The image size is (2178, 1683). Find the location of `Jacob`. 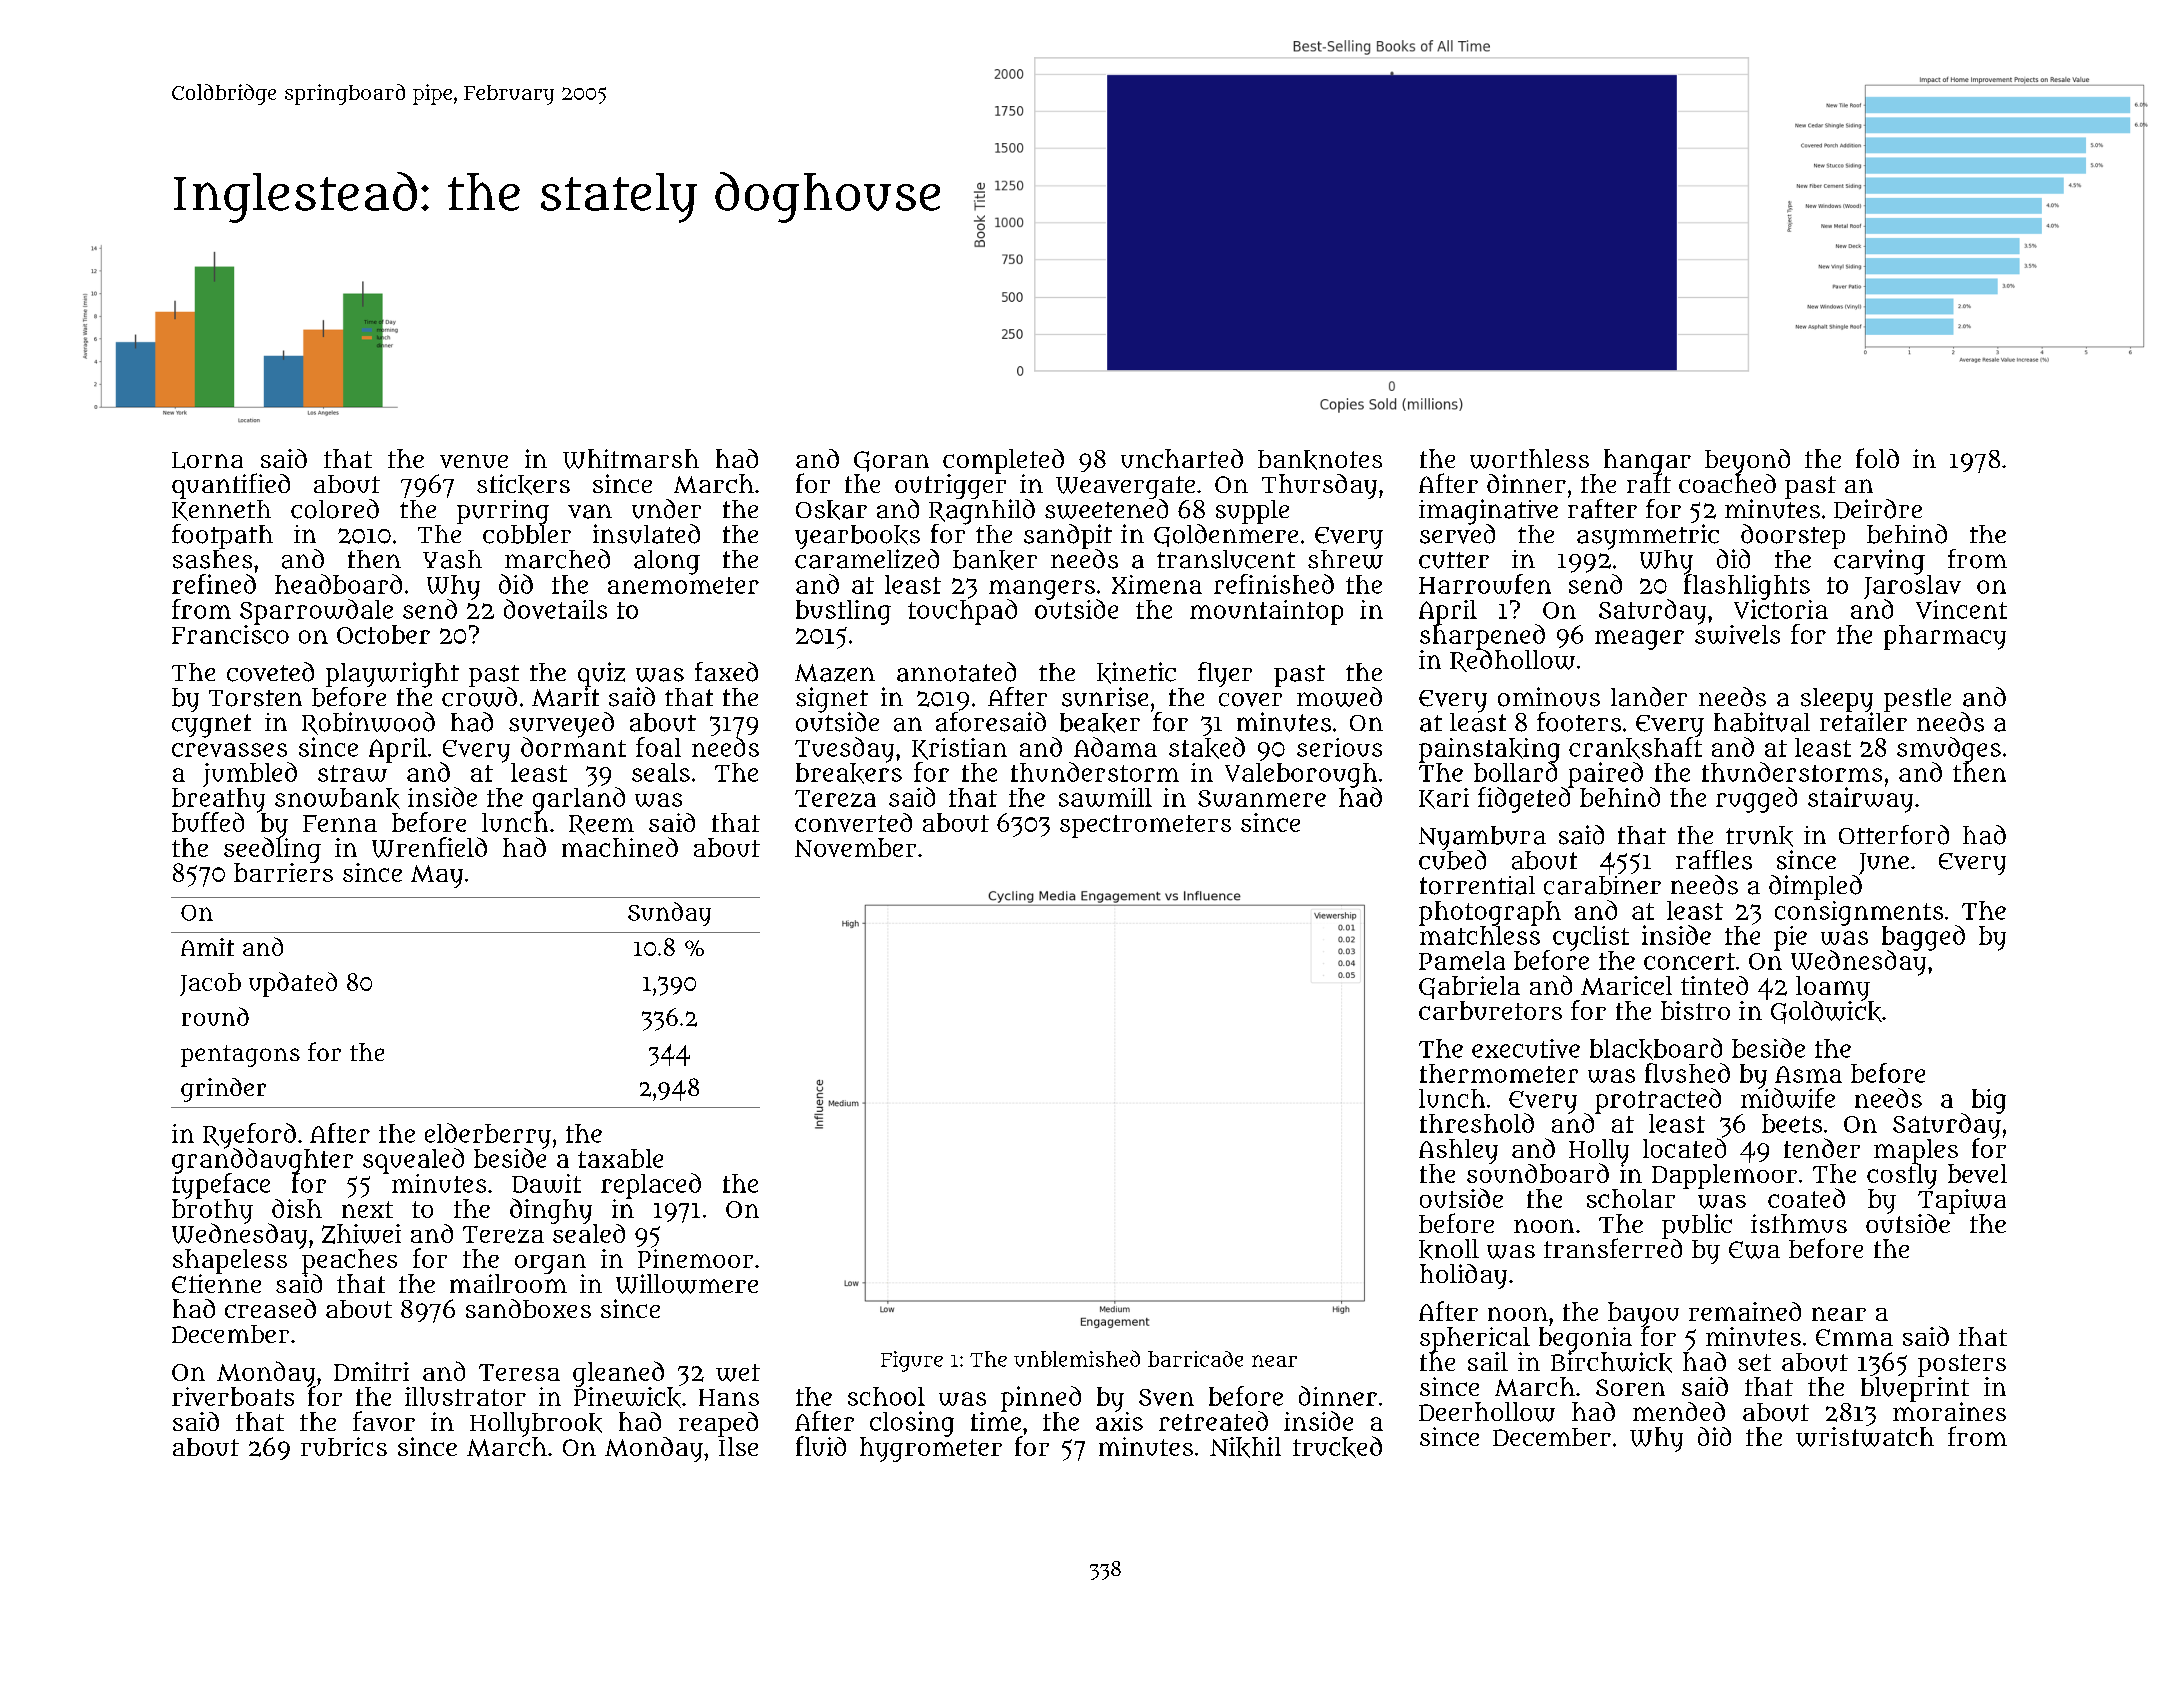

Jacob is located at coordinates (210, 984).
